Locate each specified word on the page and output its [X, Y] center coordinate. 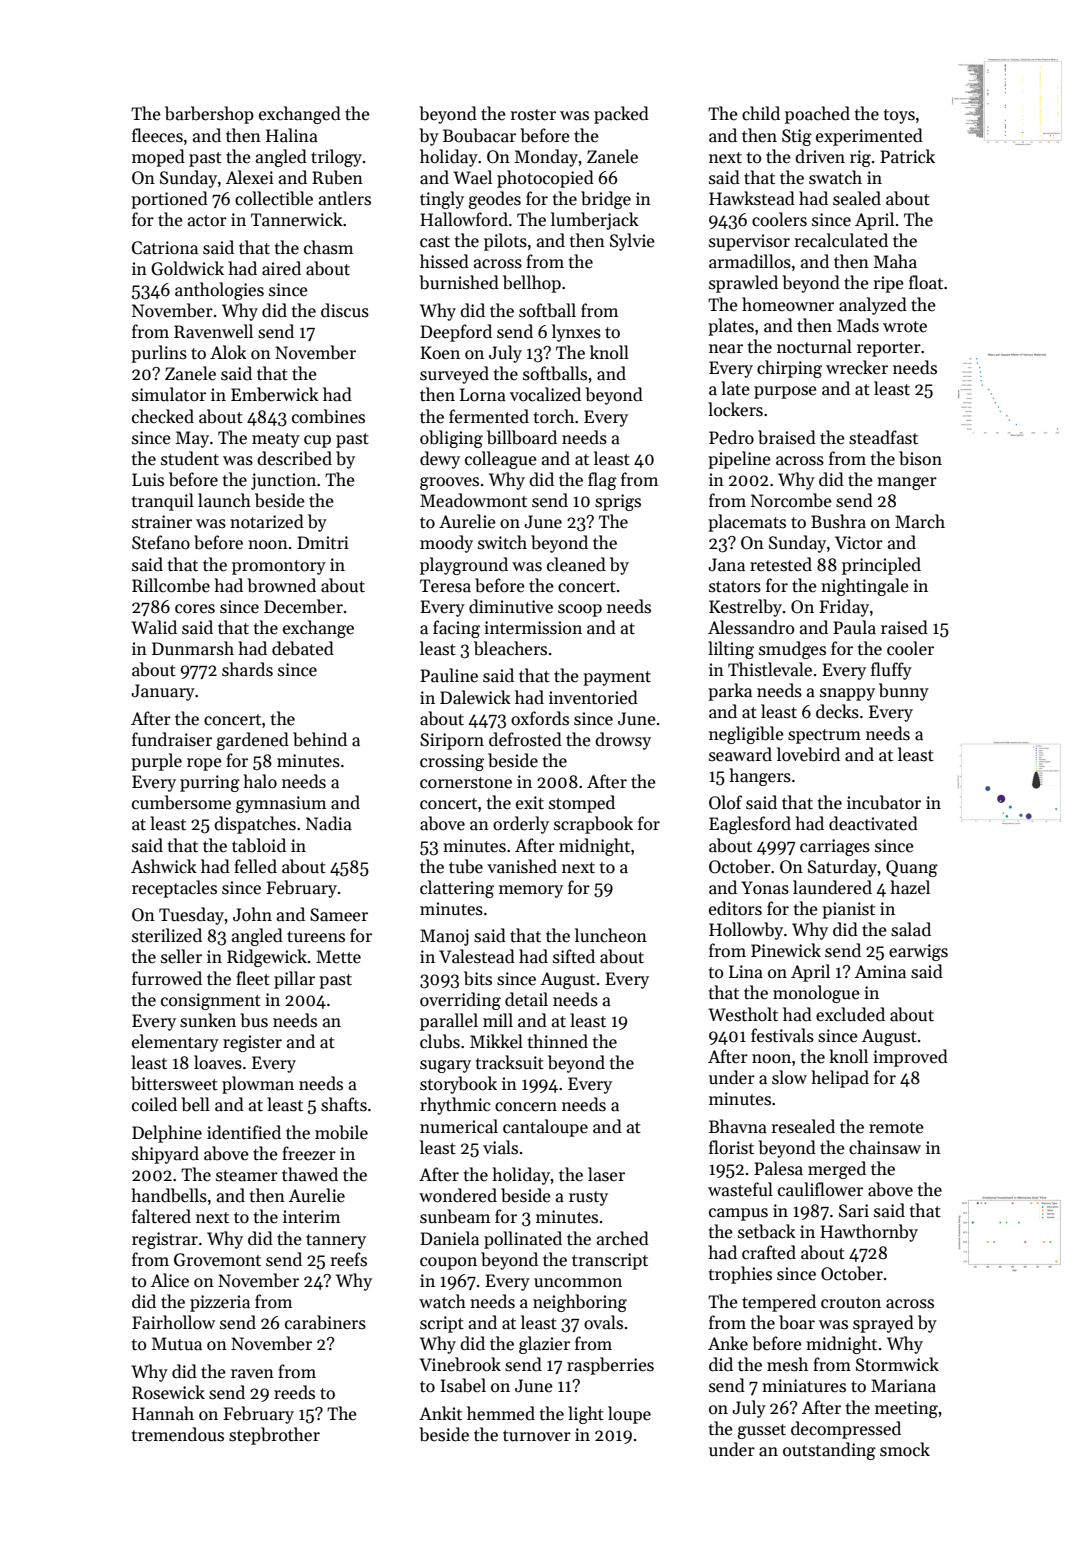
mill [498, 1020]
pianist [848, 910]
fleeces [157, 135]
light [586, 1415]
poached [817, 115]
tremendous [178, 1434]
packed [621, 115]
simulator [169, 394]
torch [554, 416]
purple [156, 762]
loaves [218, 1062]
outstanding [829, 1451]
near [726, 349]
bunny [904, 692]
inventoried [593, 697]
